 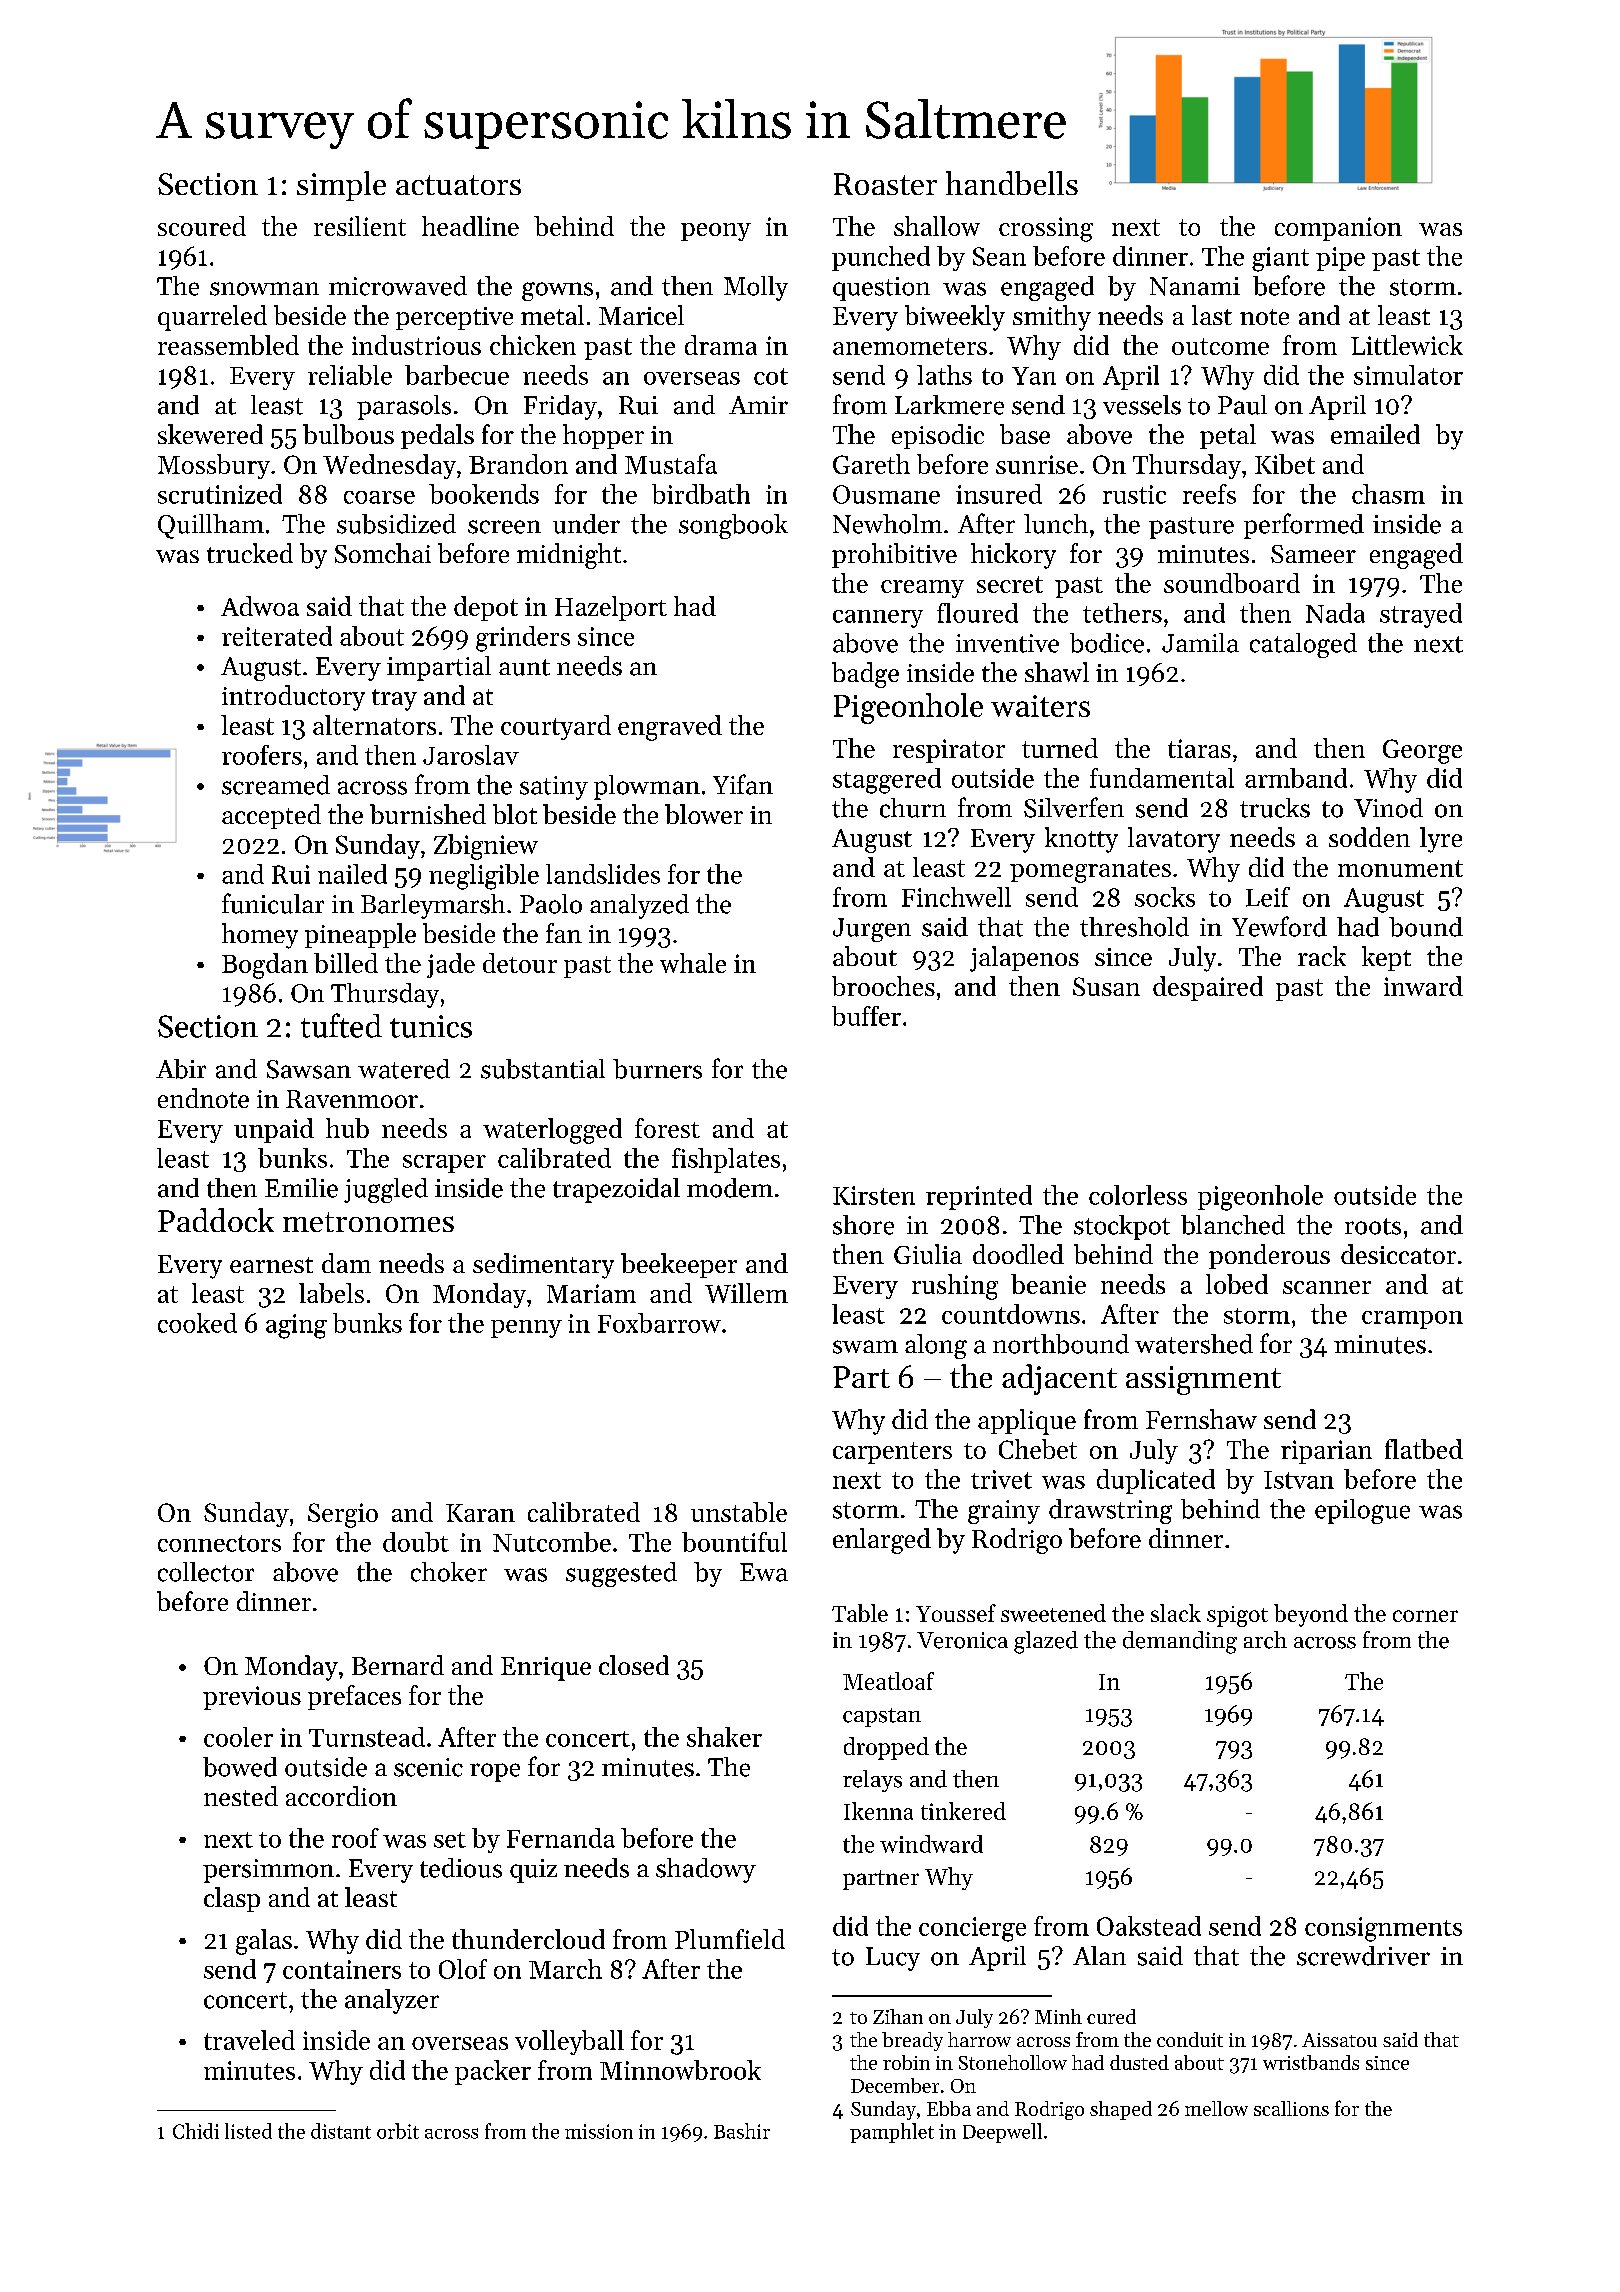 What do you see at coordinates (1034, 376) in the image?
I see `Yan` at bounding box center [1034, 376].
